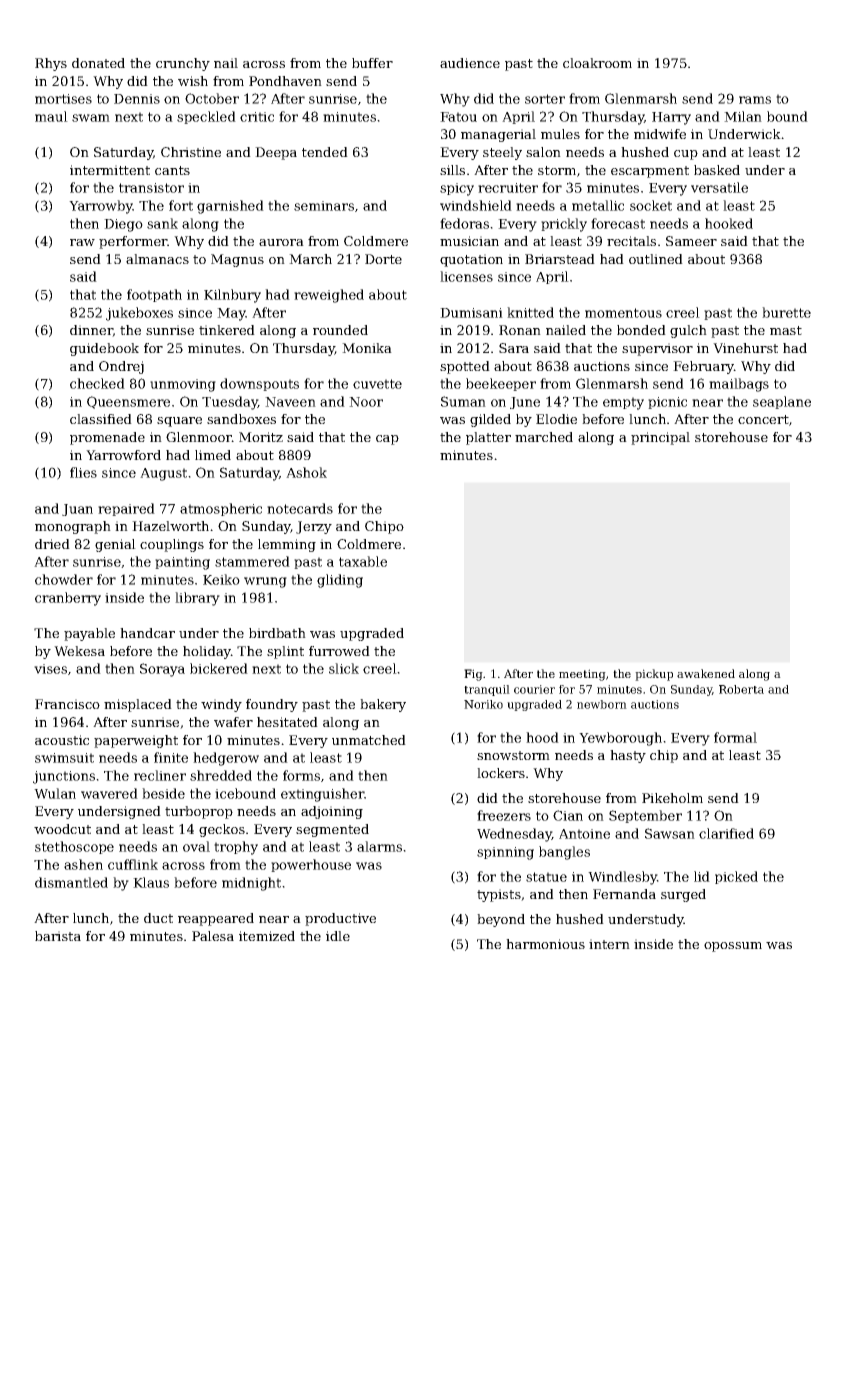  What do you see at coordinates (466, 276) in the screenshot?
I see `licenses` at bounding box center [466, 276].
